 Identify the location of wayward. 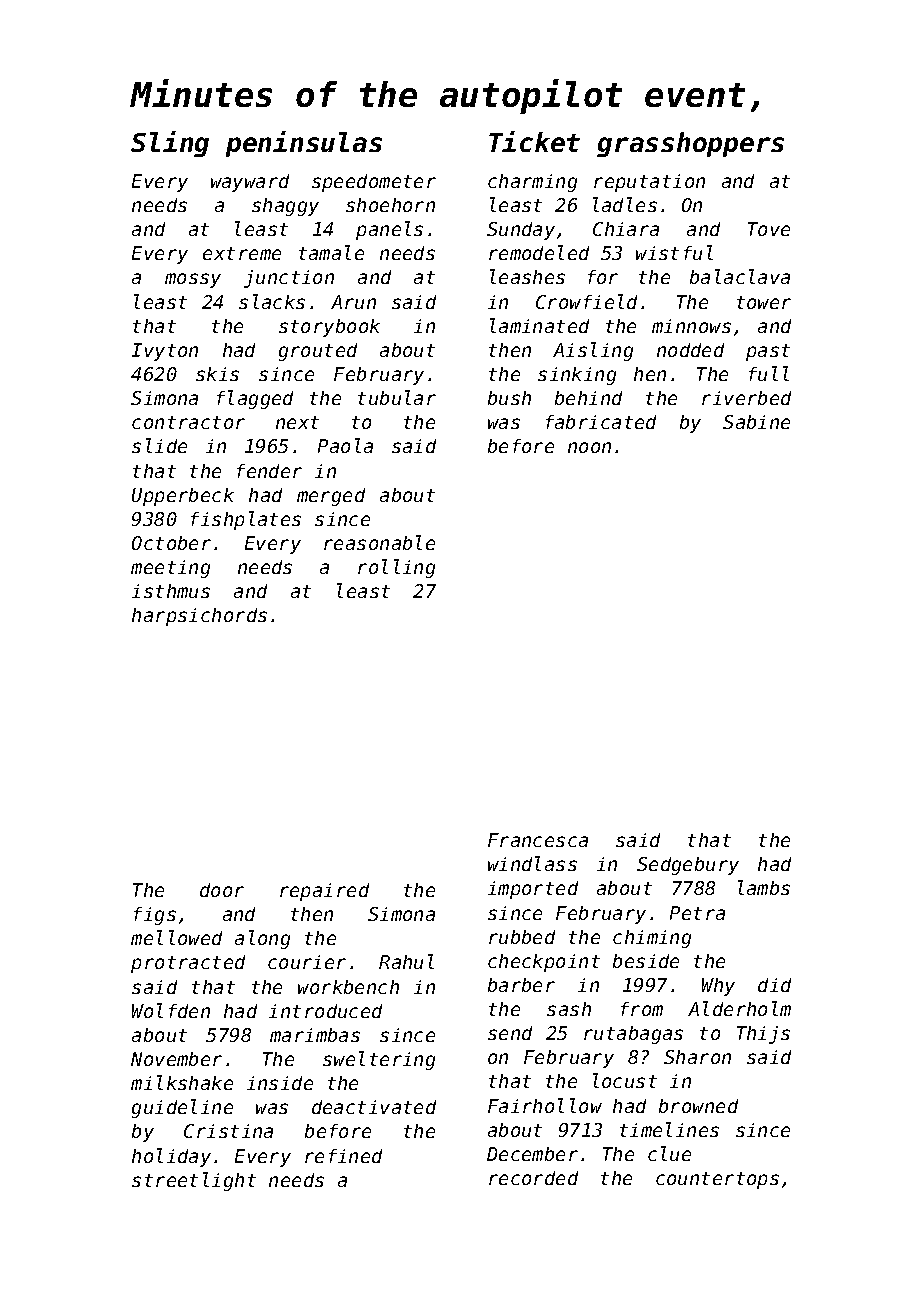
(250, 183).
